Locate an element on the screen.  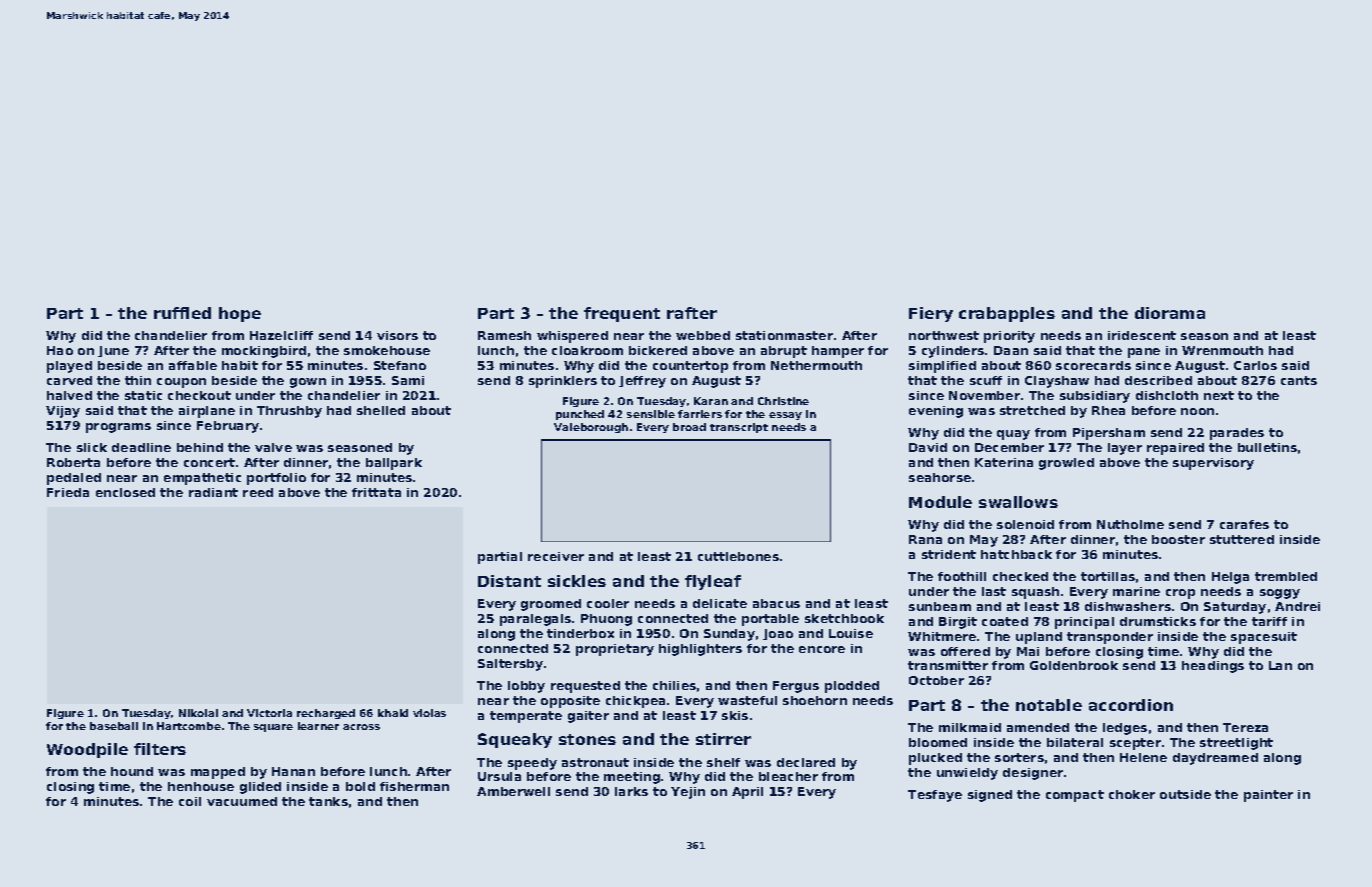
Distant is located at coordinates (509, 581).
